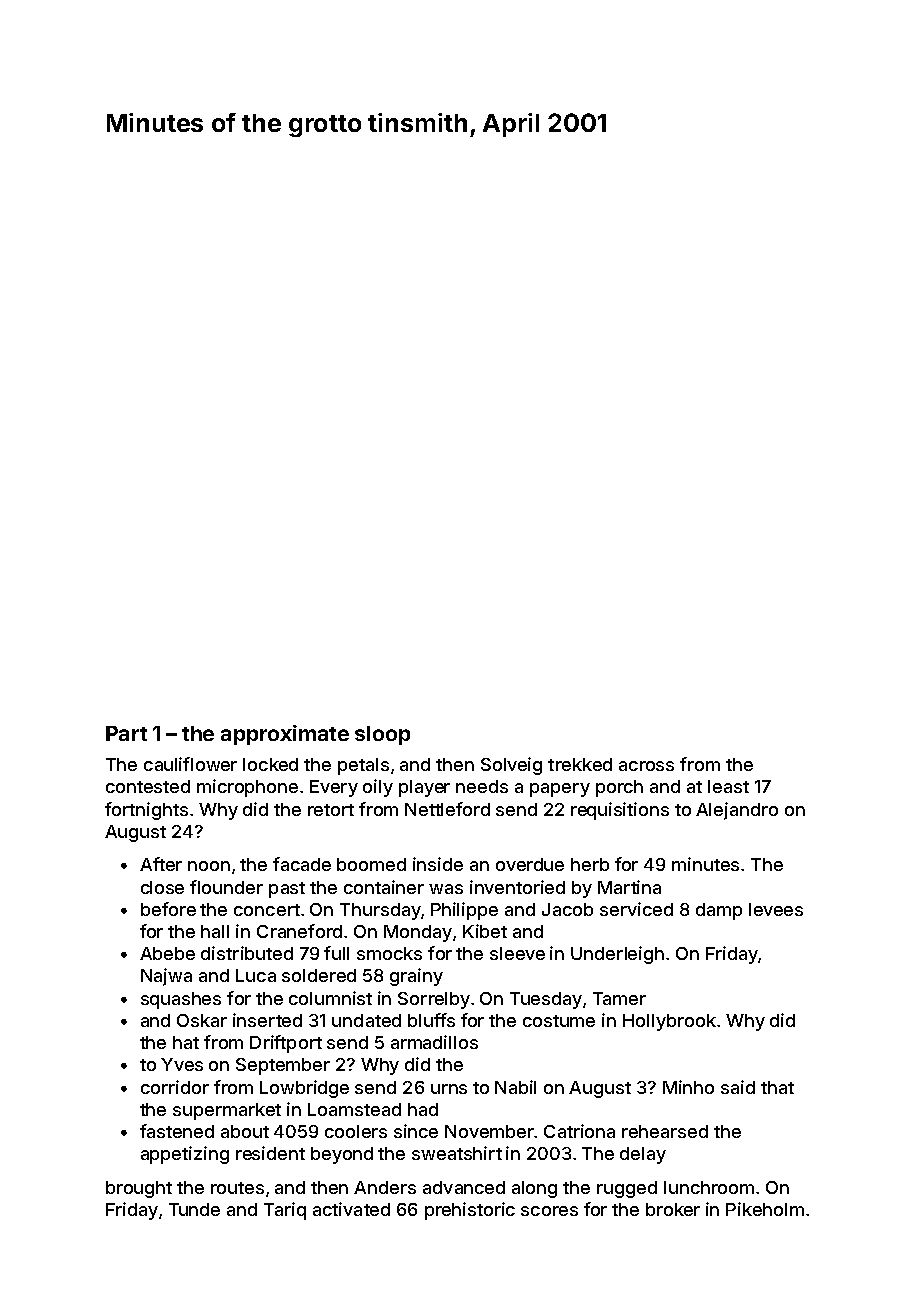 The width and height of the screenshot is (924, 1314). What do you see at coordinates (549, 1211) in the screenshot?
I see `scores` at bounding box center [549, 1211].
